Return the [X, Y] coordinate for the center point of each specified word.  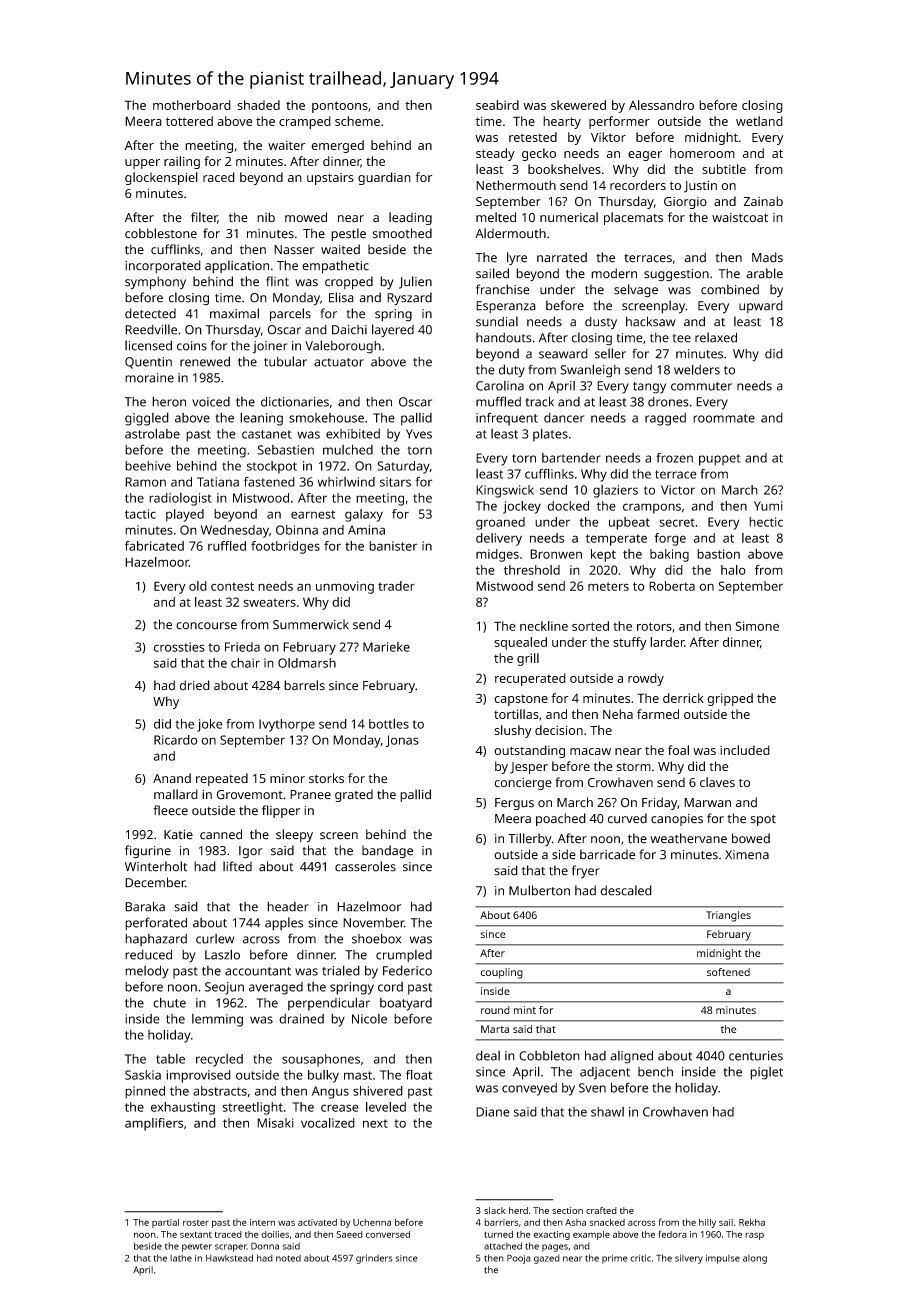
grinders [374, 1259]
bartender [571, 458]
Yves [419, 434]
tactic [140, 514]
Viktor [608, 137]
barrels [304, 685]
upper [142, 164]
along [755, 1259]
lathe [181, 1258]
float [419, 1074]
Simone [757, 626]
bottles [389, 723]
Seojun [224, 988]
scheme [357, 121]
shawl [607, 1112]
